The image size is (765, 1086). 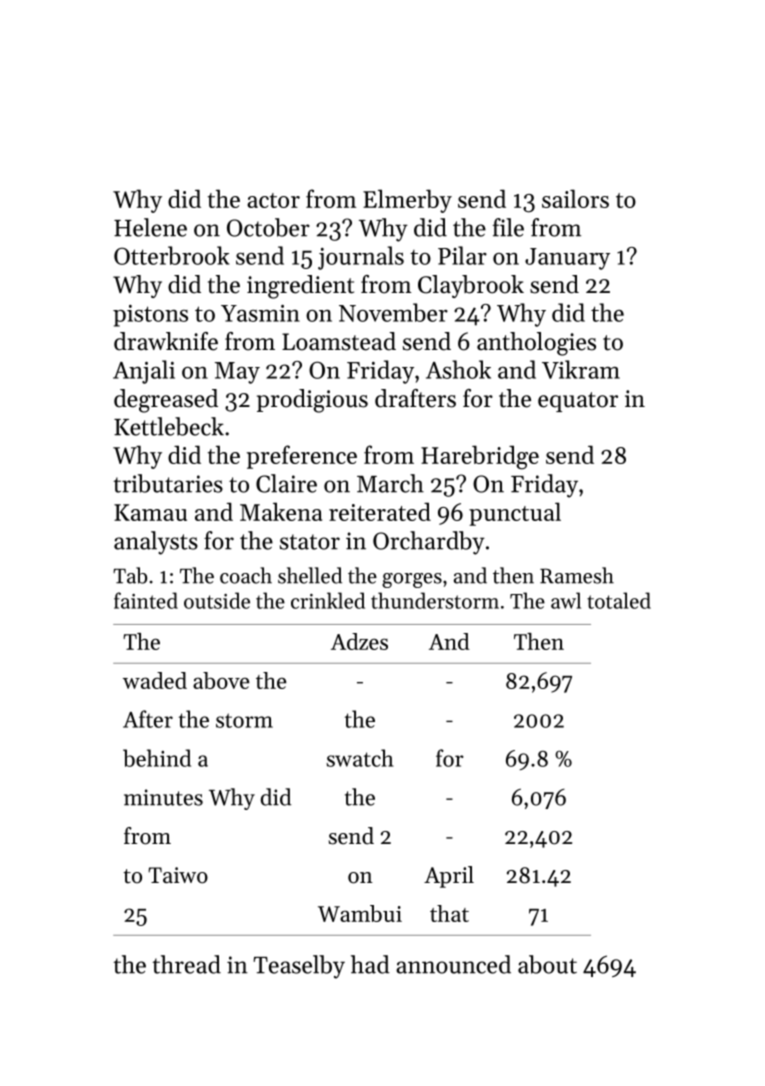 What do you see at coordinates (186, 964) in the screenshot?
I see `thread` at bounding box center [186, 964].
